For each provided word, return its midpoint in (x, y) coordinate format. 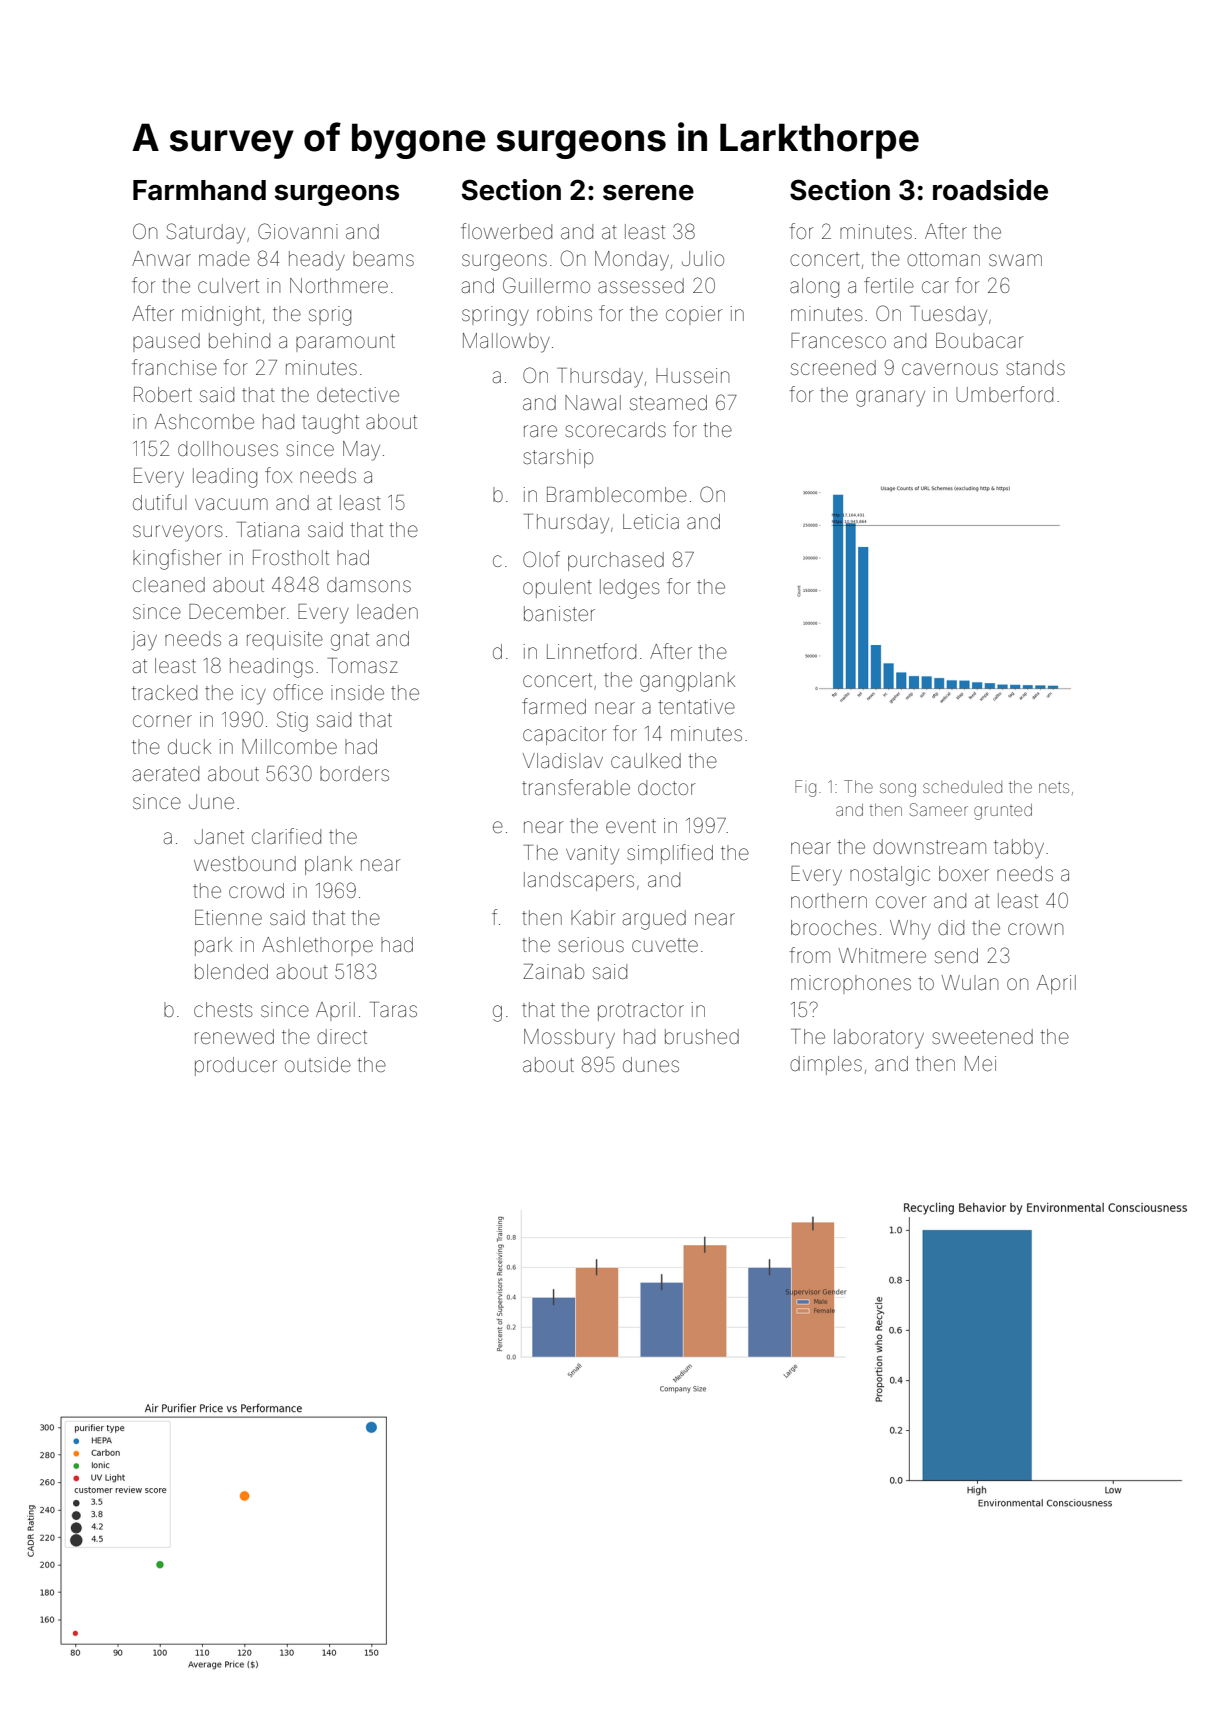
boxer (964, 874)
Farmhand (199, 190)
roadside (990, 190)
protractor (641, 1012)
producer (236, 1066)
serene (648, 193)
